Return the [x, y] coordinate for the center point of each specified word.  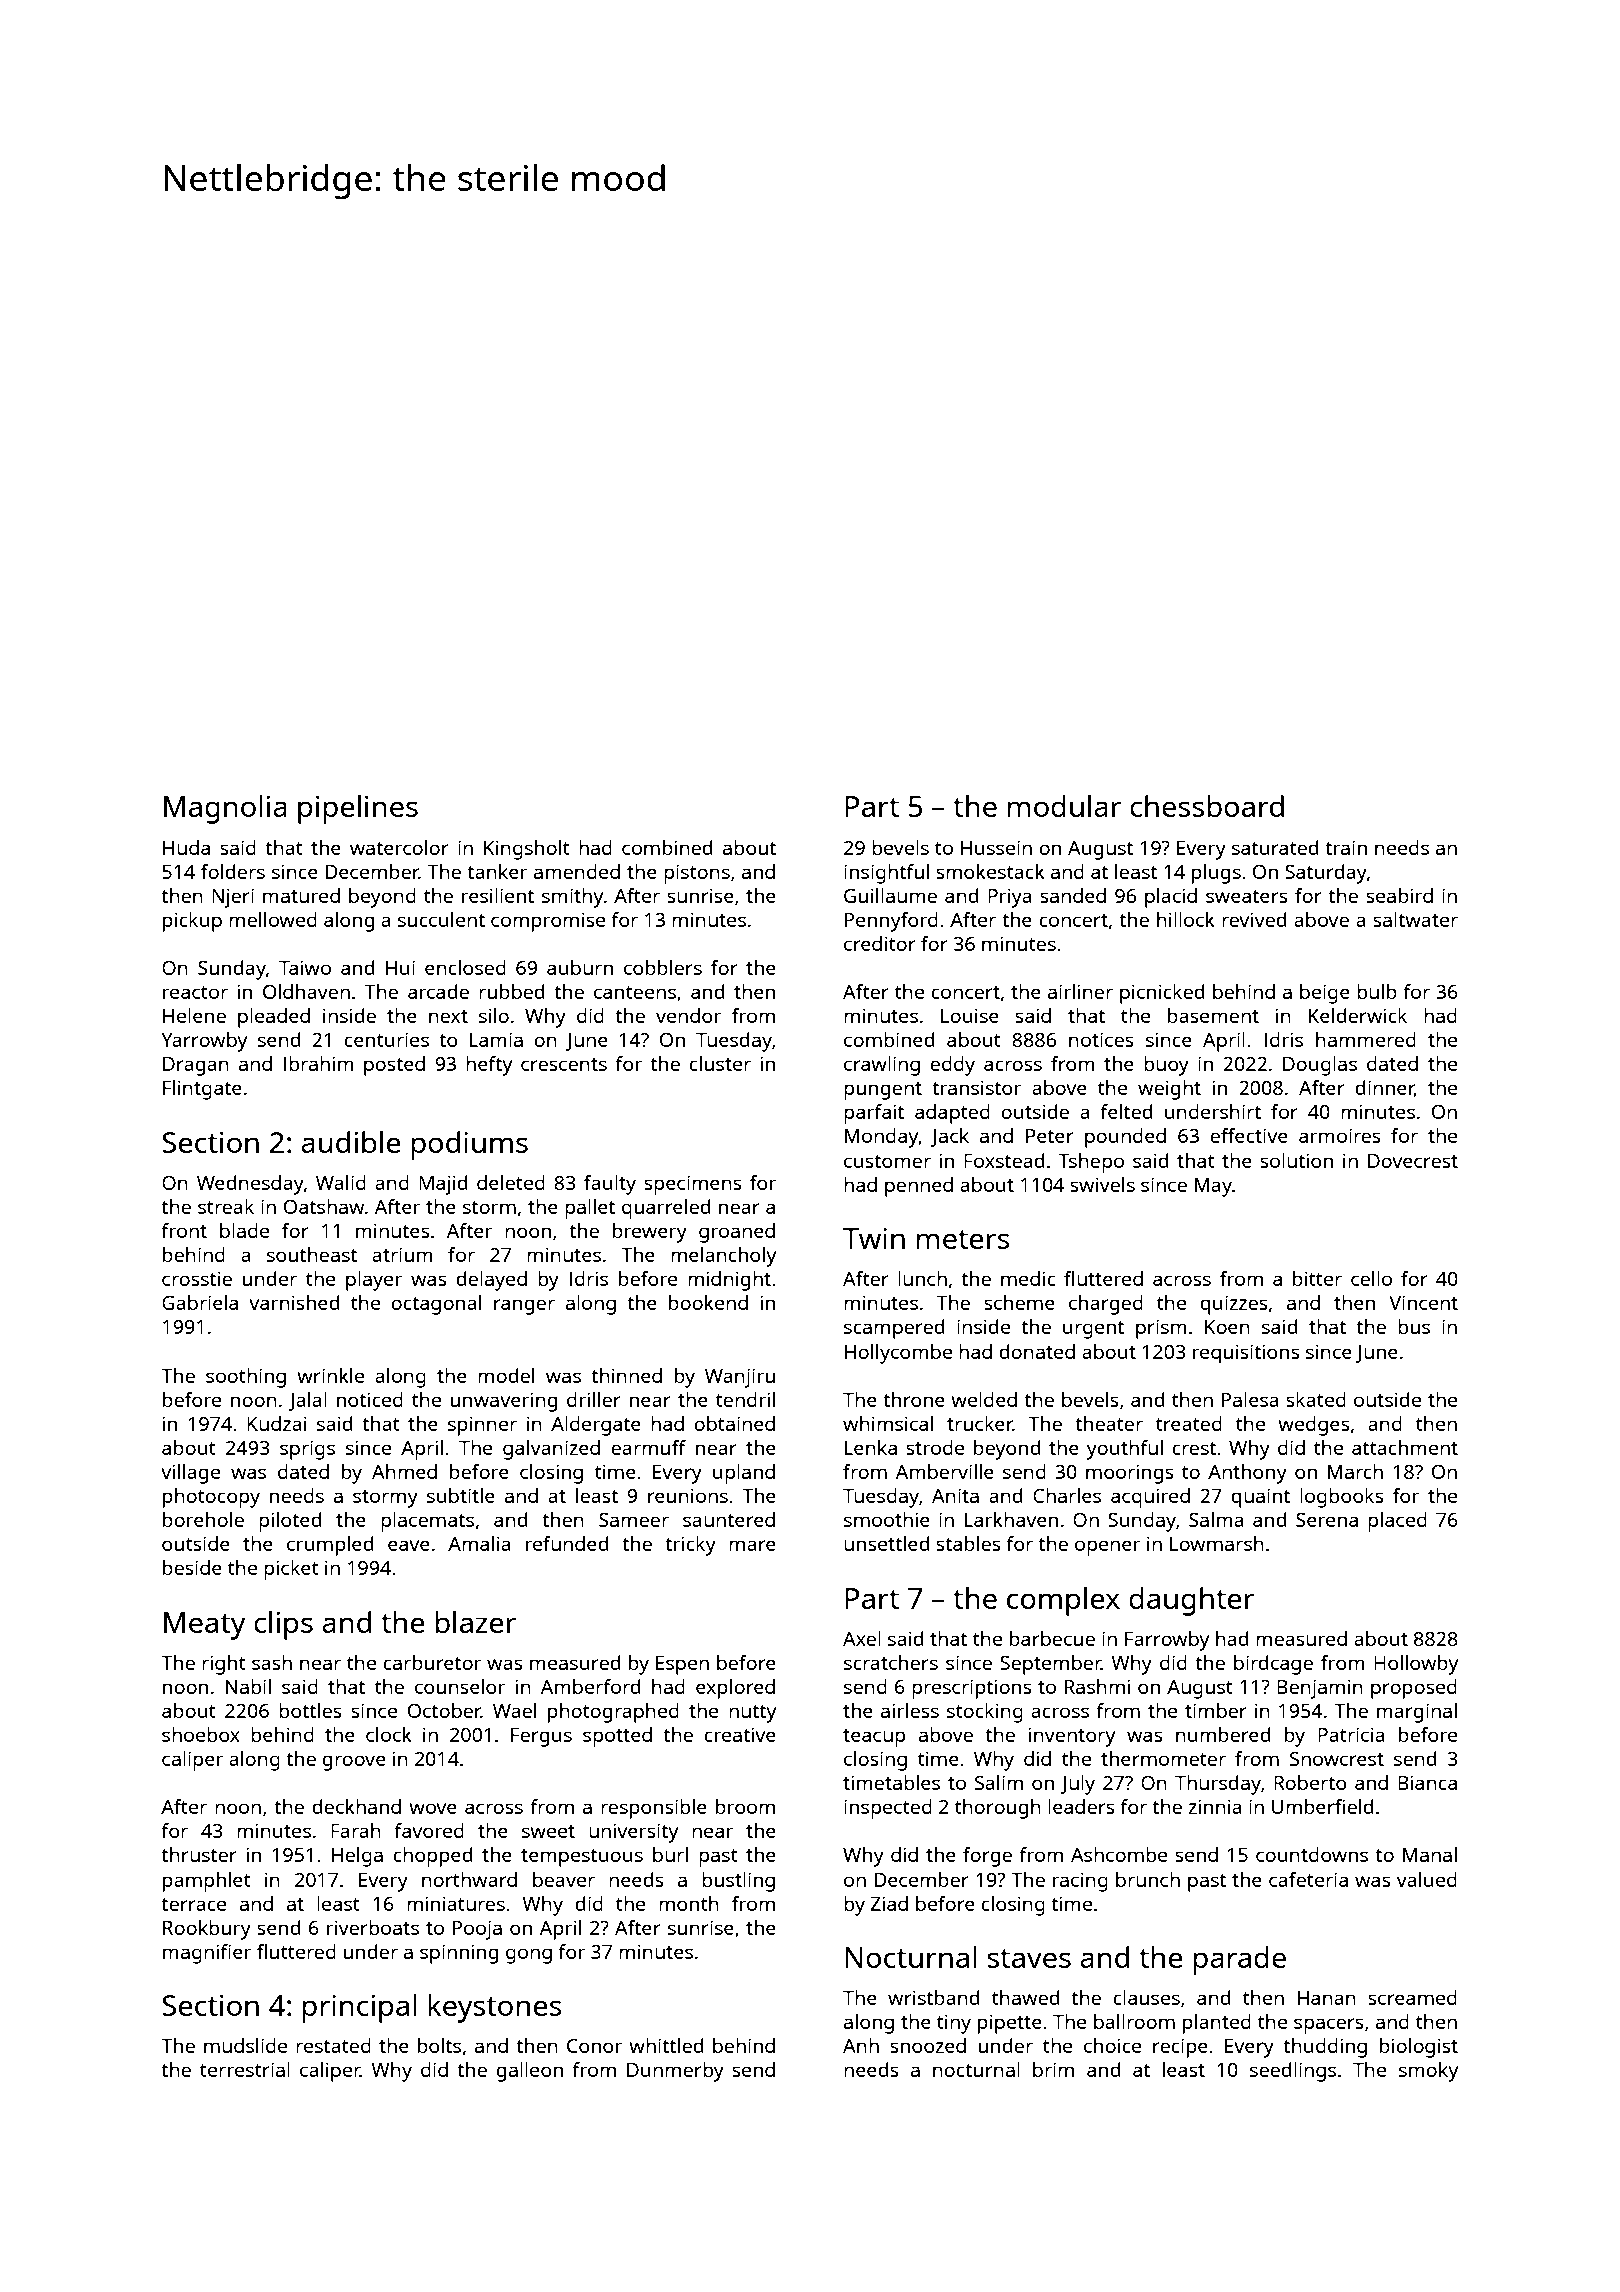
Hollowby [1416, 1665]
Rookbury [207, 1930]
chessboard [1207, 806]
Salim [999, 1782]
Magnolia [225, 809]
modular [1064, 806]
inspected [888, 1809]
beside [192, 1567]
